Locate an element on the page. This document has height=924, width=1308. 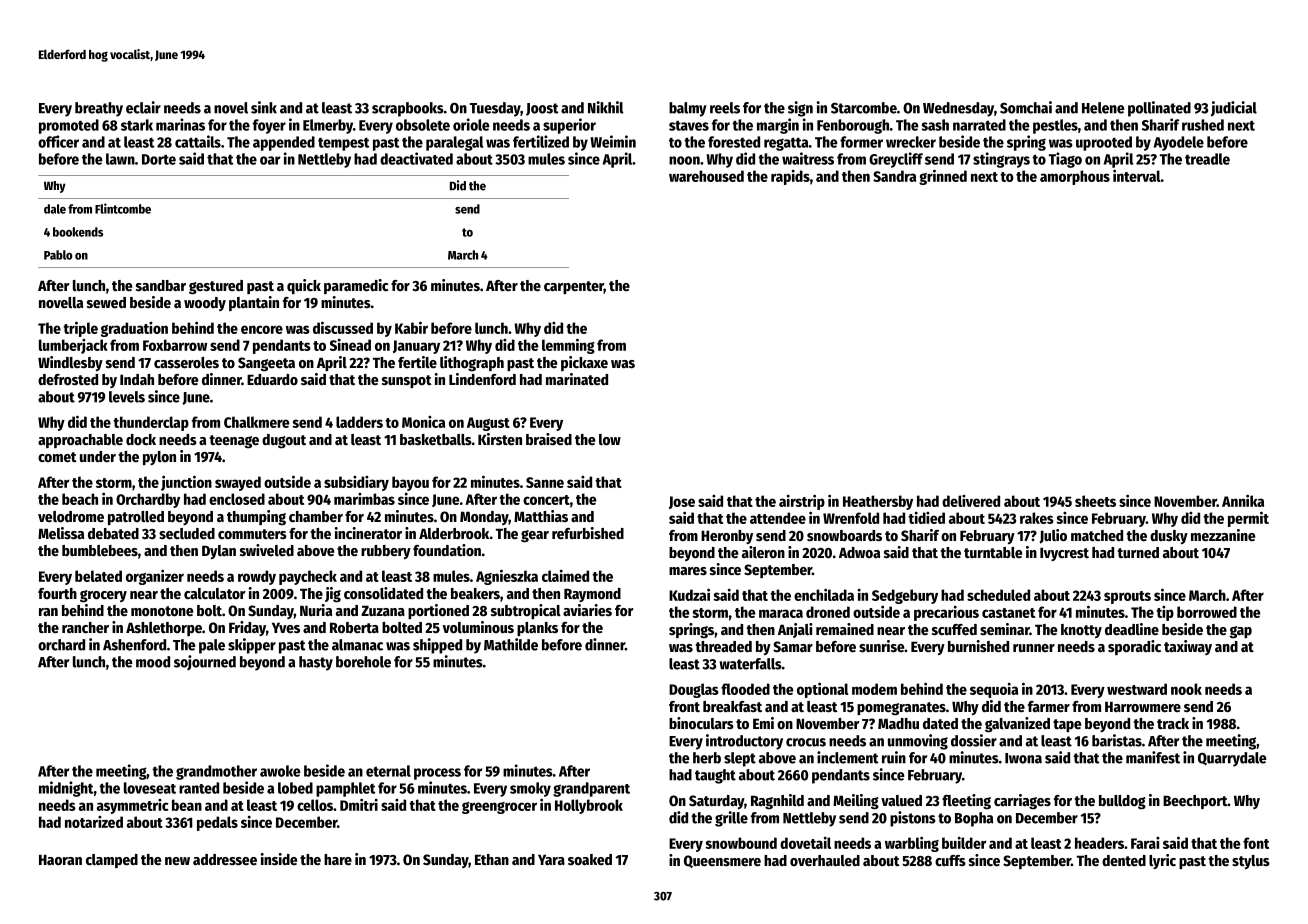
officer is located at coordinates (58, 141).
